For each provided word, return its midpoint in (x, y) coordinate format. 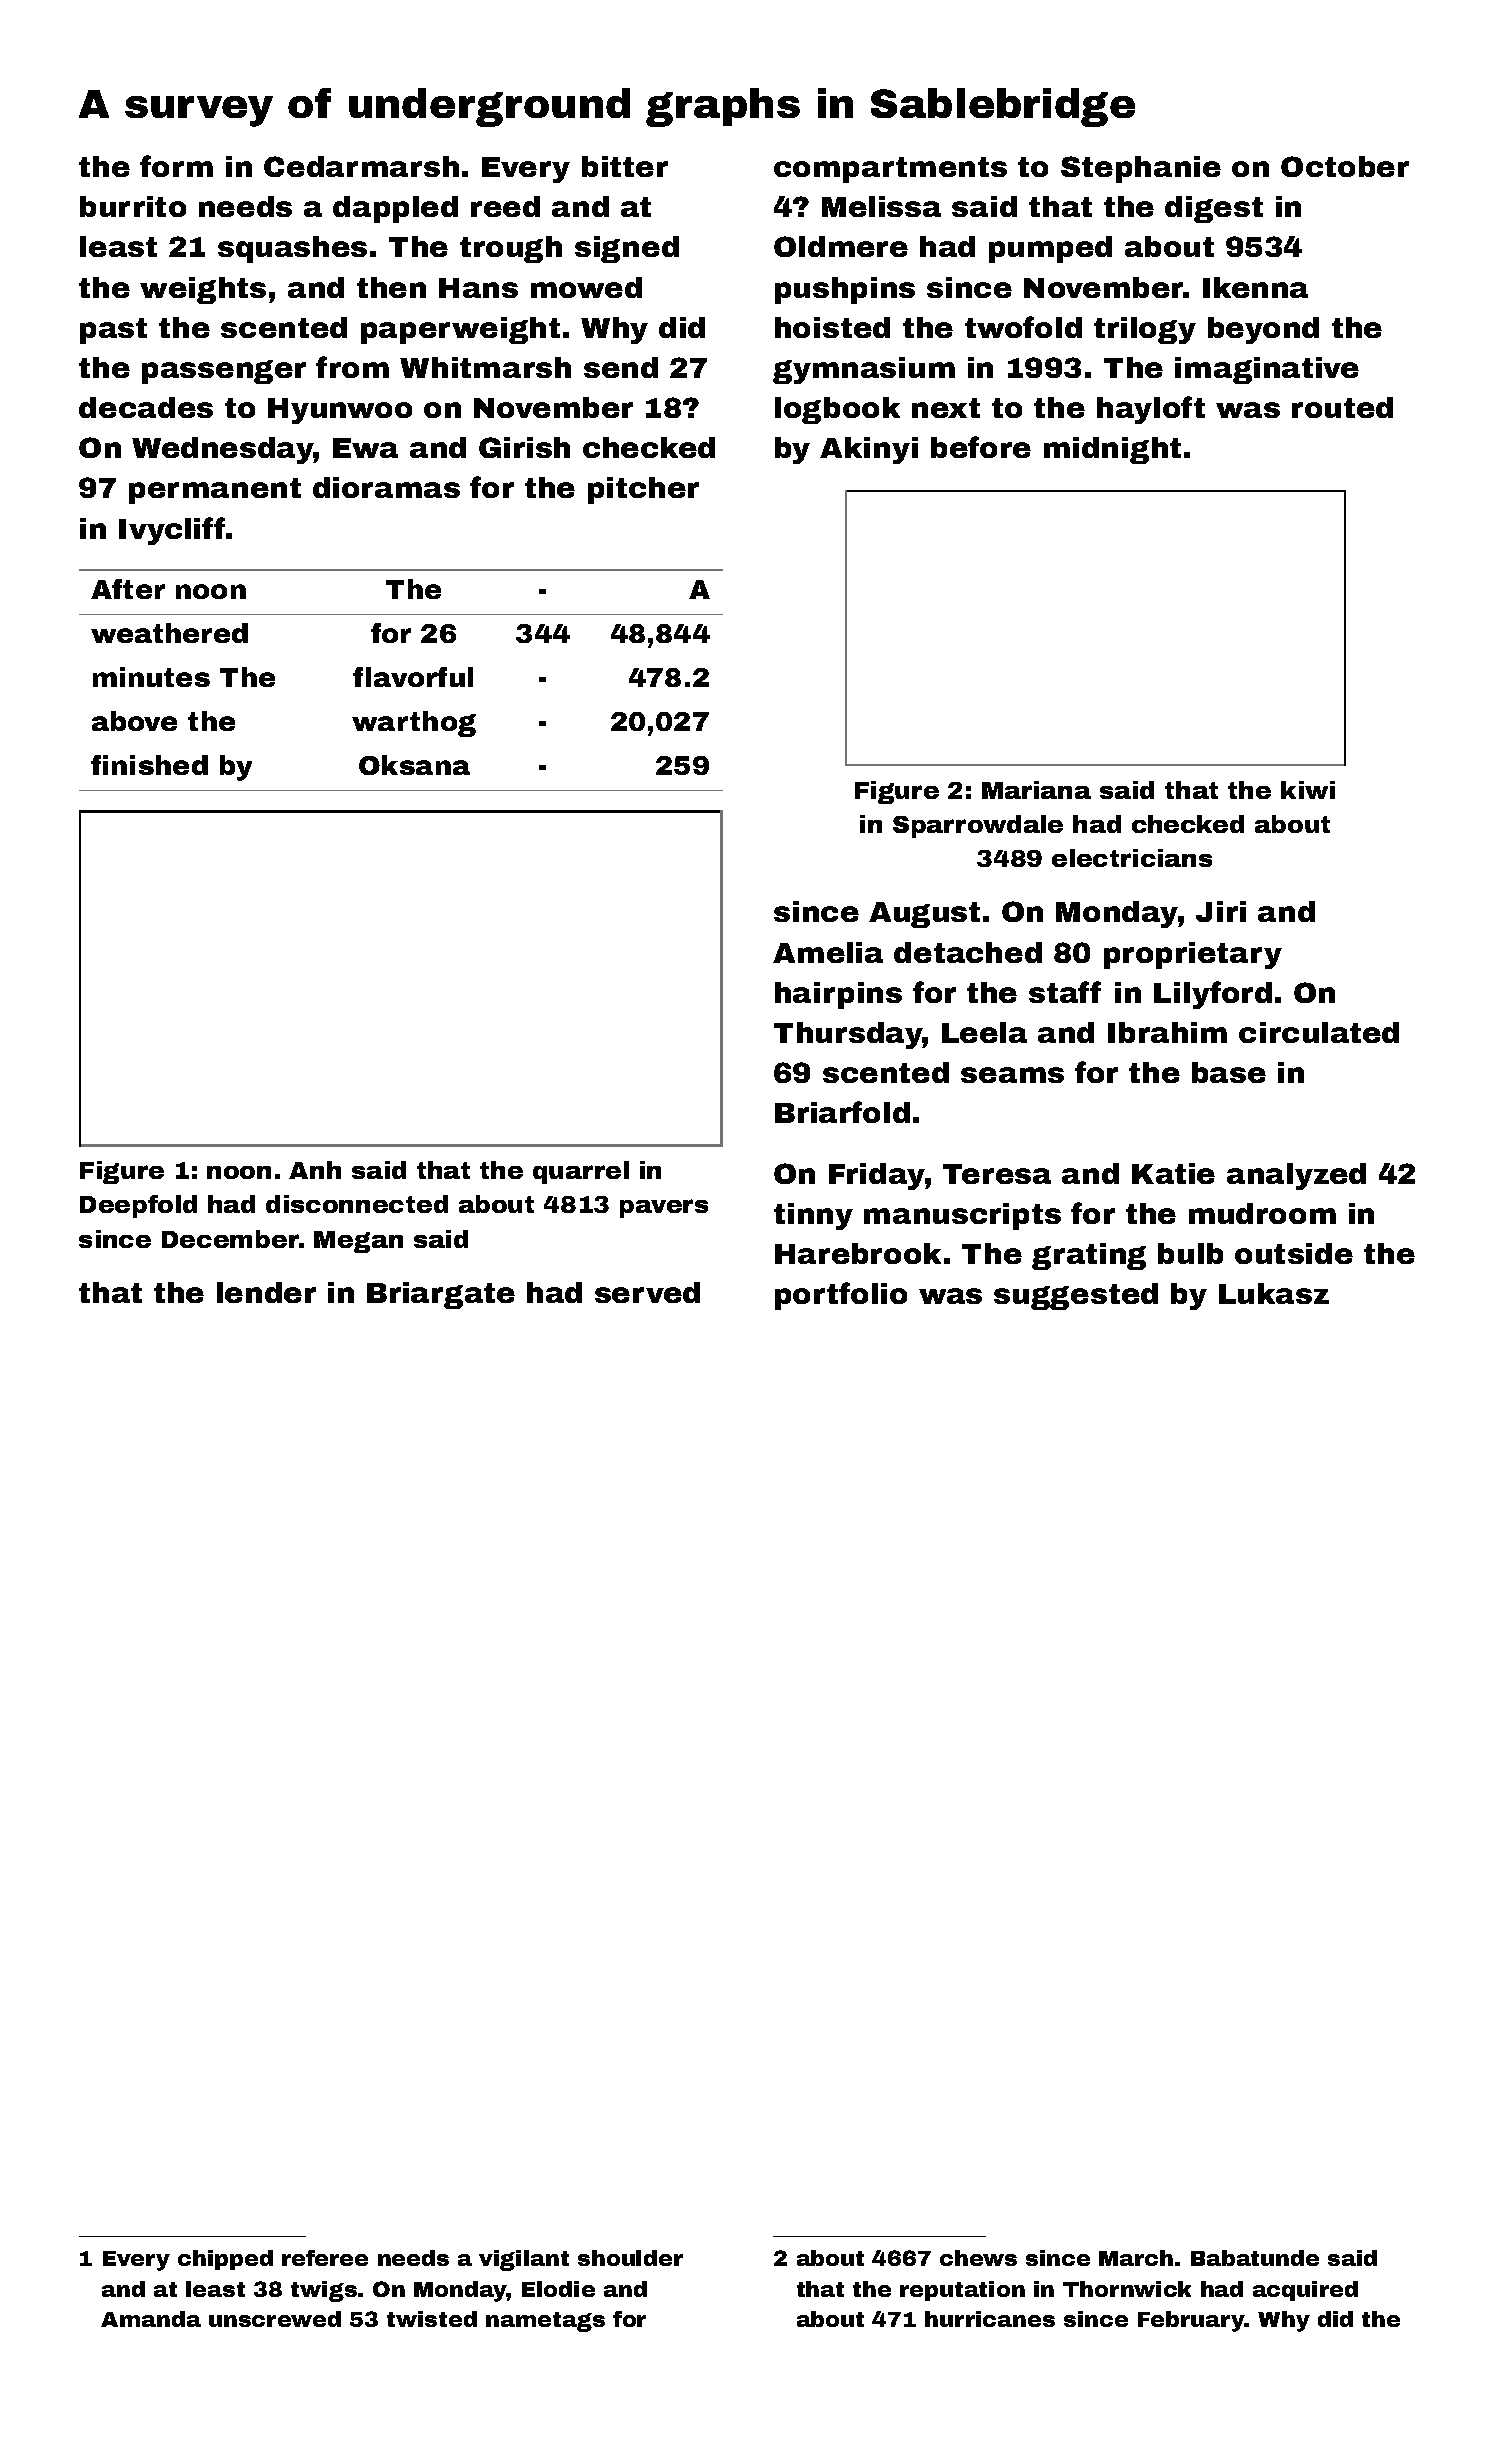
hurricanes (990, 2319)
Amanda (151, 2319)
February (1191, 2321)
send (621, 367)
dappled (395, 209)
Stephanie (1141, 169)
